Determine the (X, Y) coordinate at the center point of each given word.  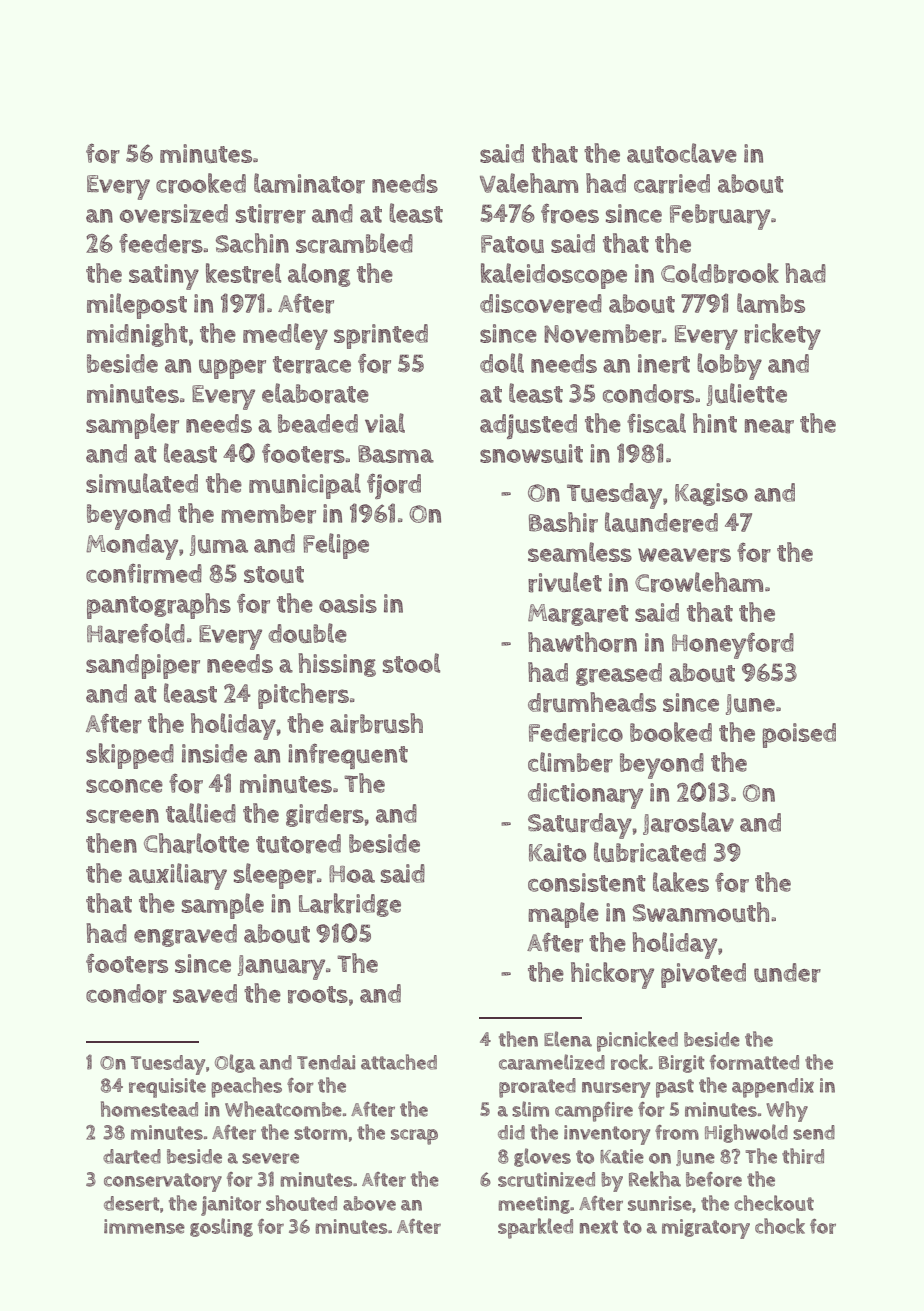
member (268, 514)
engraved (185, 935)
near (769, 426)
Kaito (557, 852)
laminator (309, 183)
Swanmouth (701, 912)
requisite (167, 1088)
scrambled (354, 243)
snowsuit (531, 453)
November (602, 334)
